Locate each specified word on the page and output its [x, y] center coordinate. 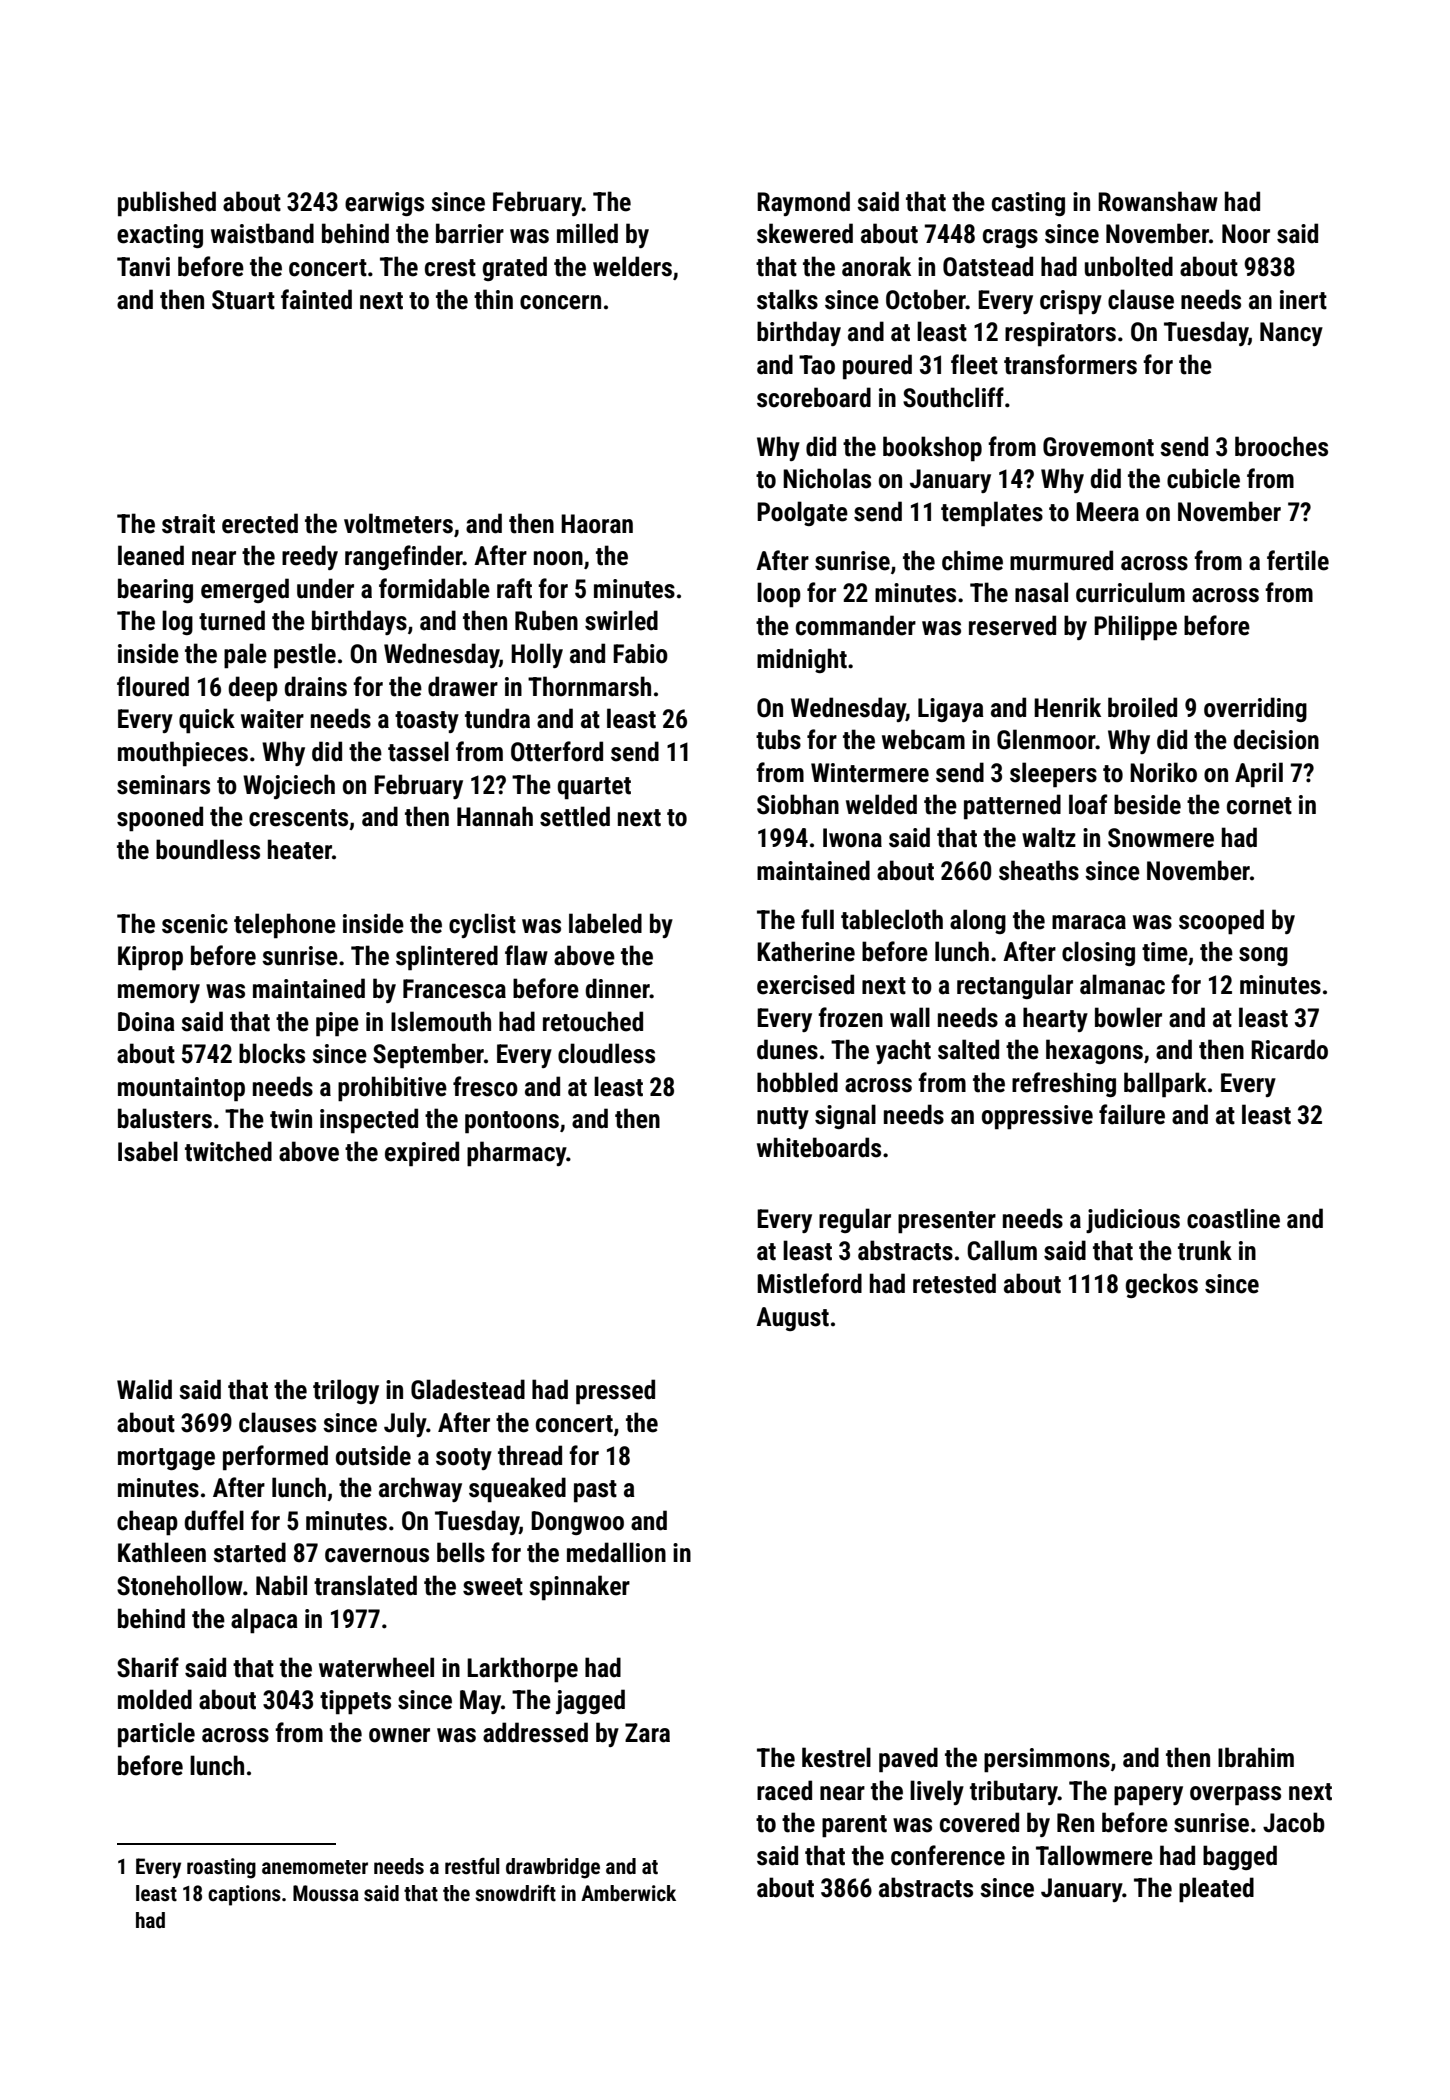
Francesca [454, 989]
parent [854, 1826]
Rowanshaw [1158, 201]
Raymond [803, 203]
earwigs [384, 204]
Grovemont [1098, 447]
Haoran [597, 524]
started [249, 1552]
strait [188, 524]
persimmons [1047, 1760]
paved [908, 1760]
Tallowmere [1094, 1855]
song [1263, 956]
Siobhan [798, 804]
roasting [221, 1868]
